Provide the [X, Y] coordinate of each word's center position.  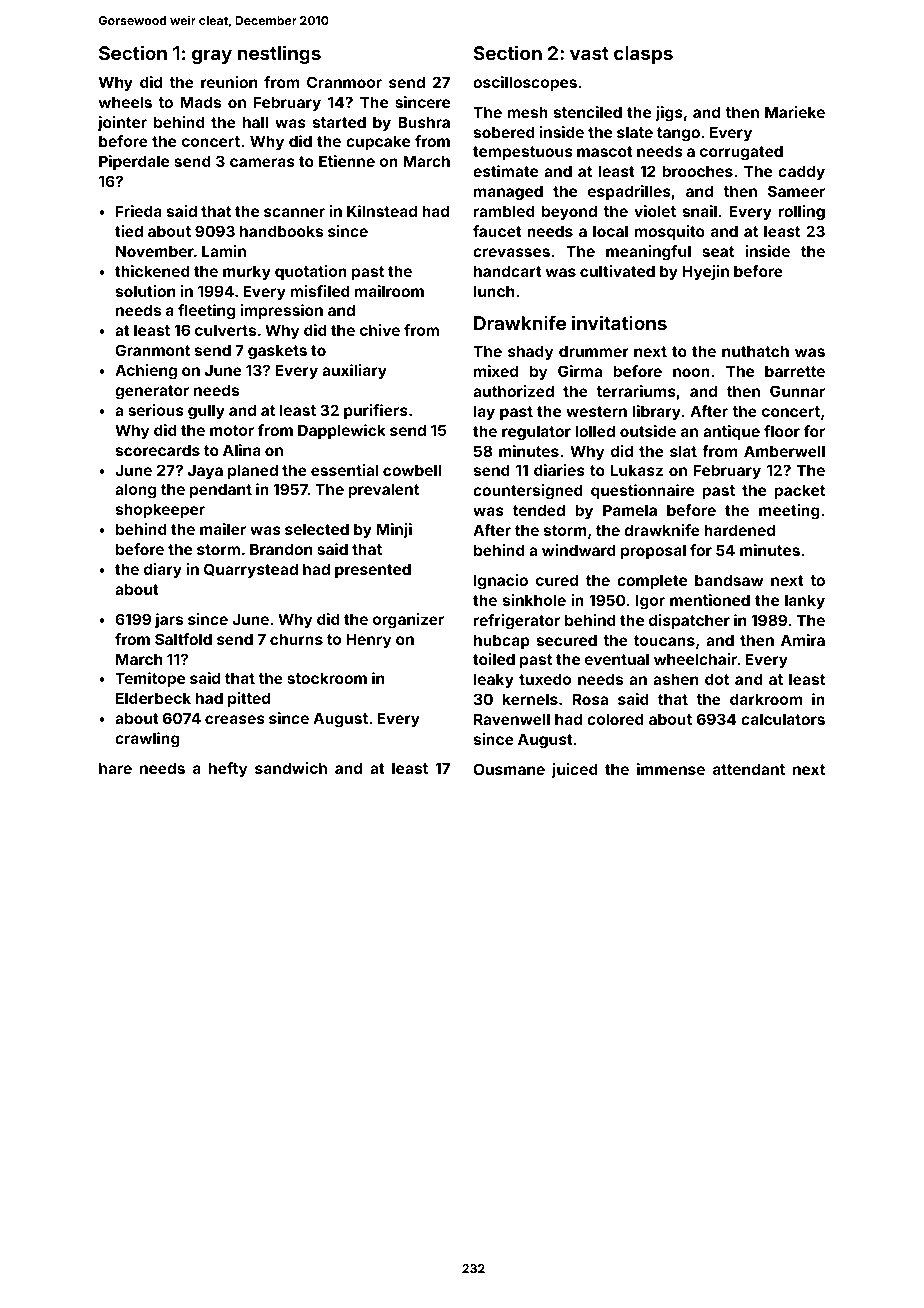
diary [163, 570]
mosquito [670, 232]
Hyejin [706, 272]
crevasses [511, 252]
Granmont [152, 350]
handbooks [281, 231]
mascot [605, 151]
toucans [664, 640]
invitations [619, 322]
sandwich [291, 768]
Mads [201, 102]
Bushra [424, 122]
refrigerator [517, 622]
